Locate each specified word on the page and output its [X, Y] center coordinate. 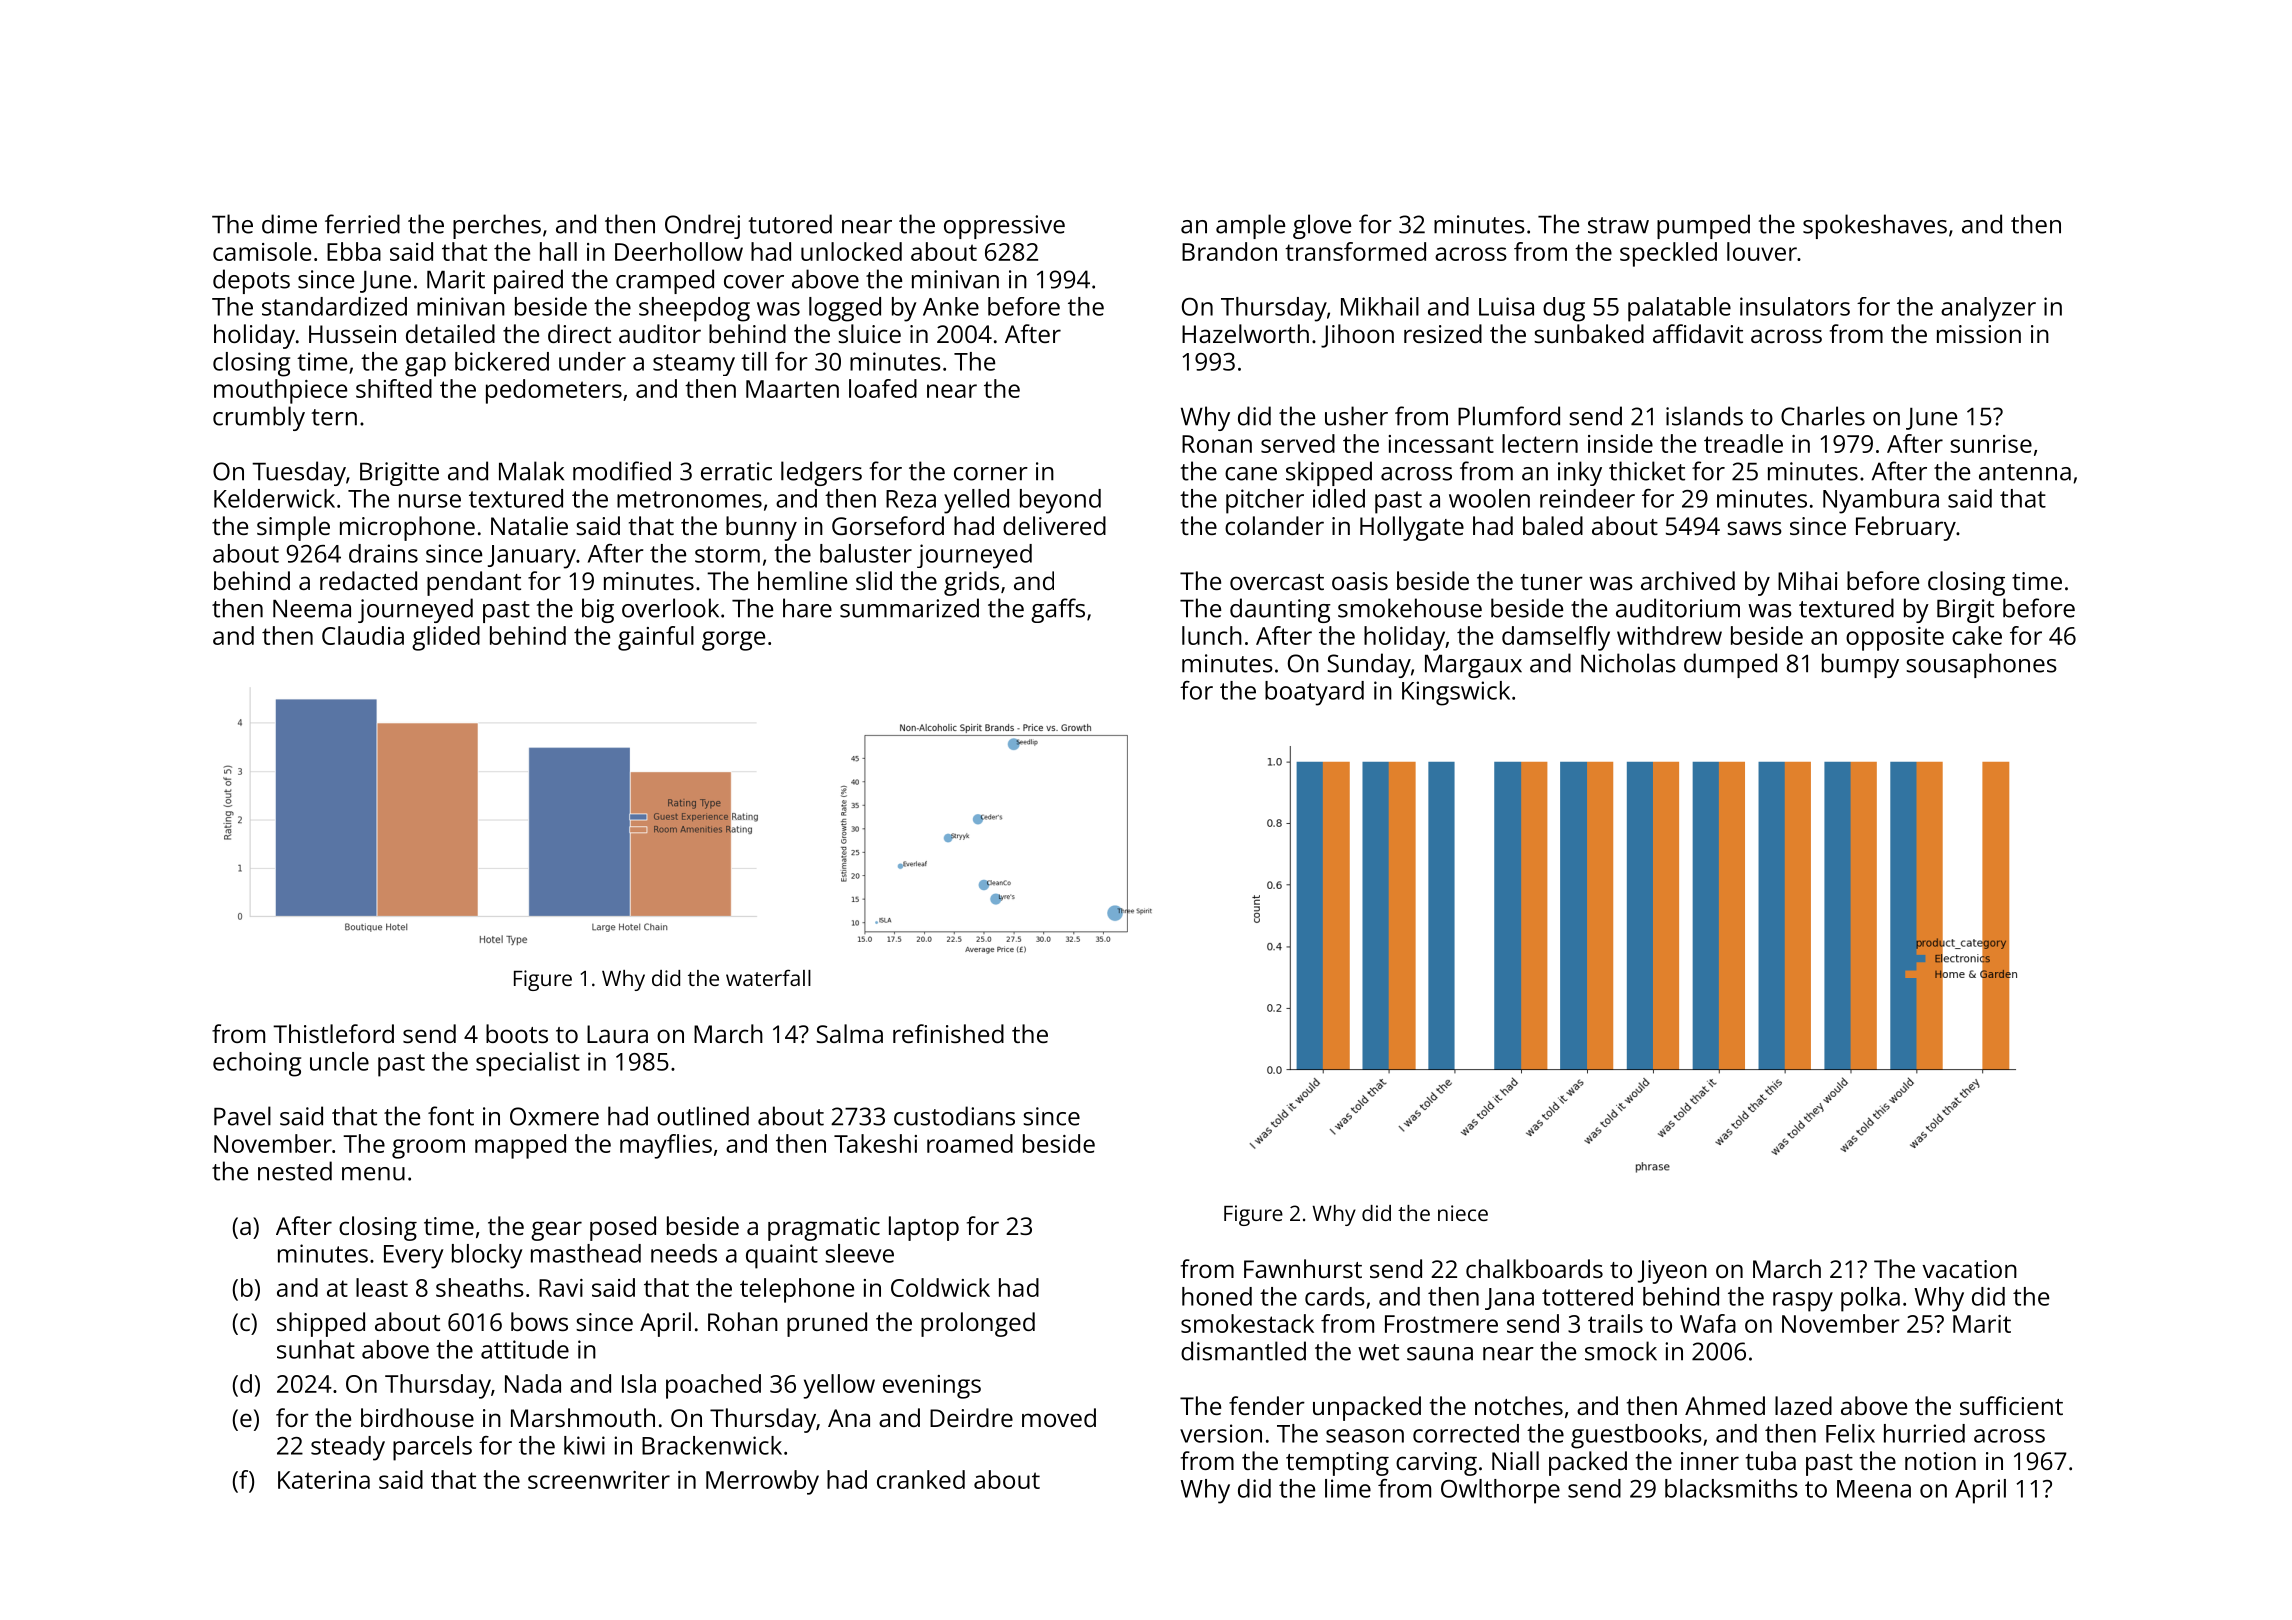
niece [1463, 1213]
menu [373, 1174]
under [592, 361]
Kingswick [1456, 693]
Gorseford [888, 525]
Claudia [363, 635]
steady [348, 1448]
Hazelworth [1245, 333]
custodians [954, 1116]
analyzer [1988, 309]
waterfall [768, 977]
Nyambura [1881, 501]
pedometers [554, 391]
